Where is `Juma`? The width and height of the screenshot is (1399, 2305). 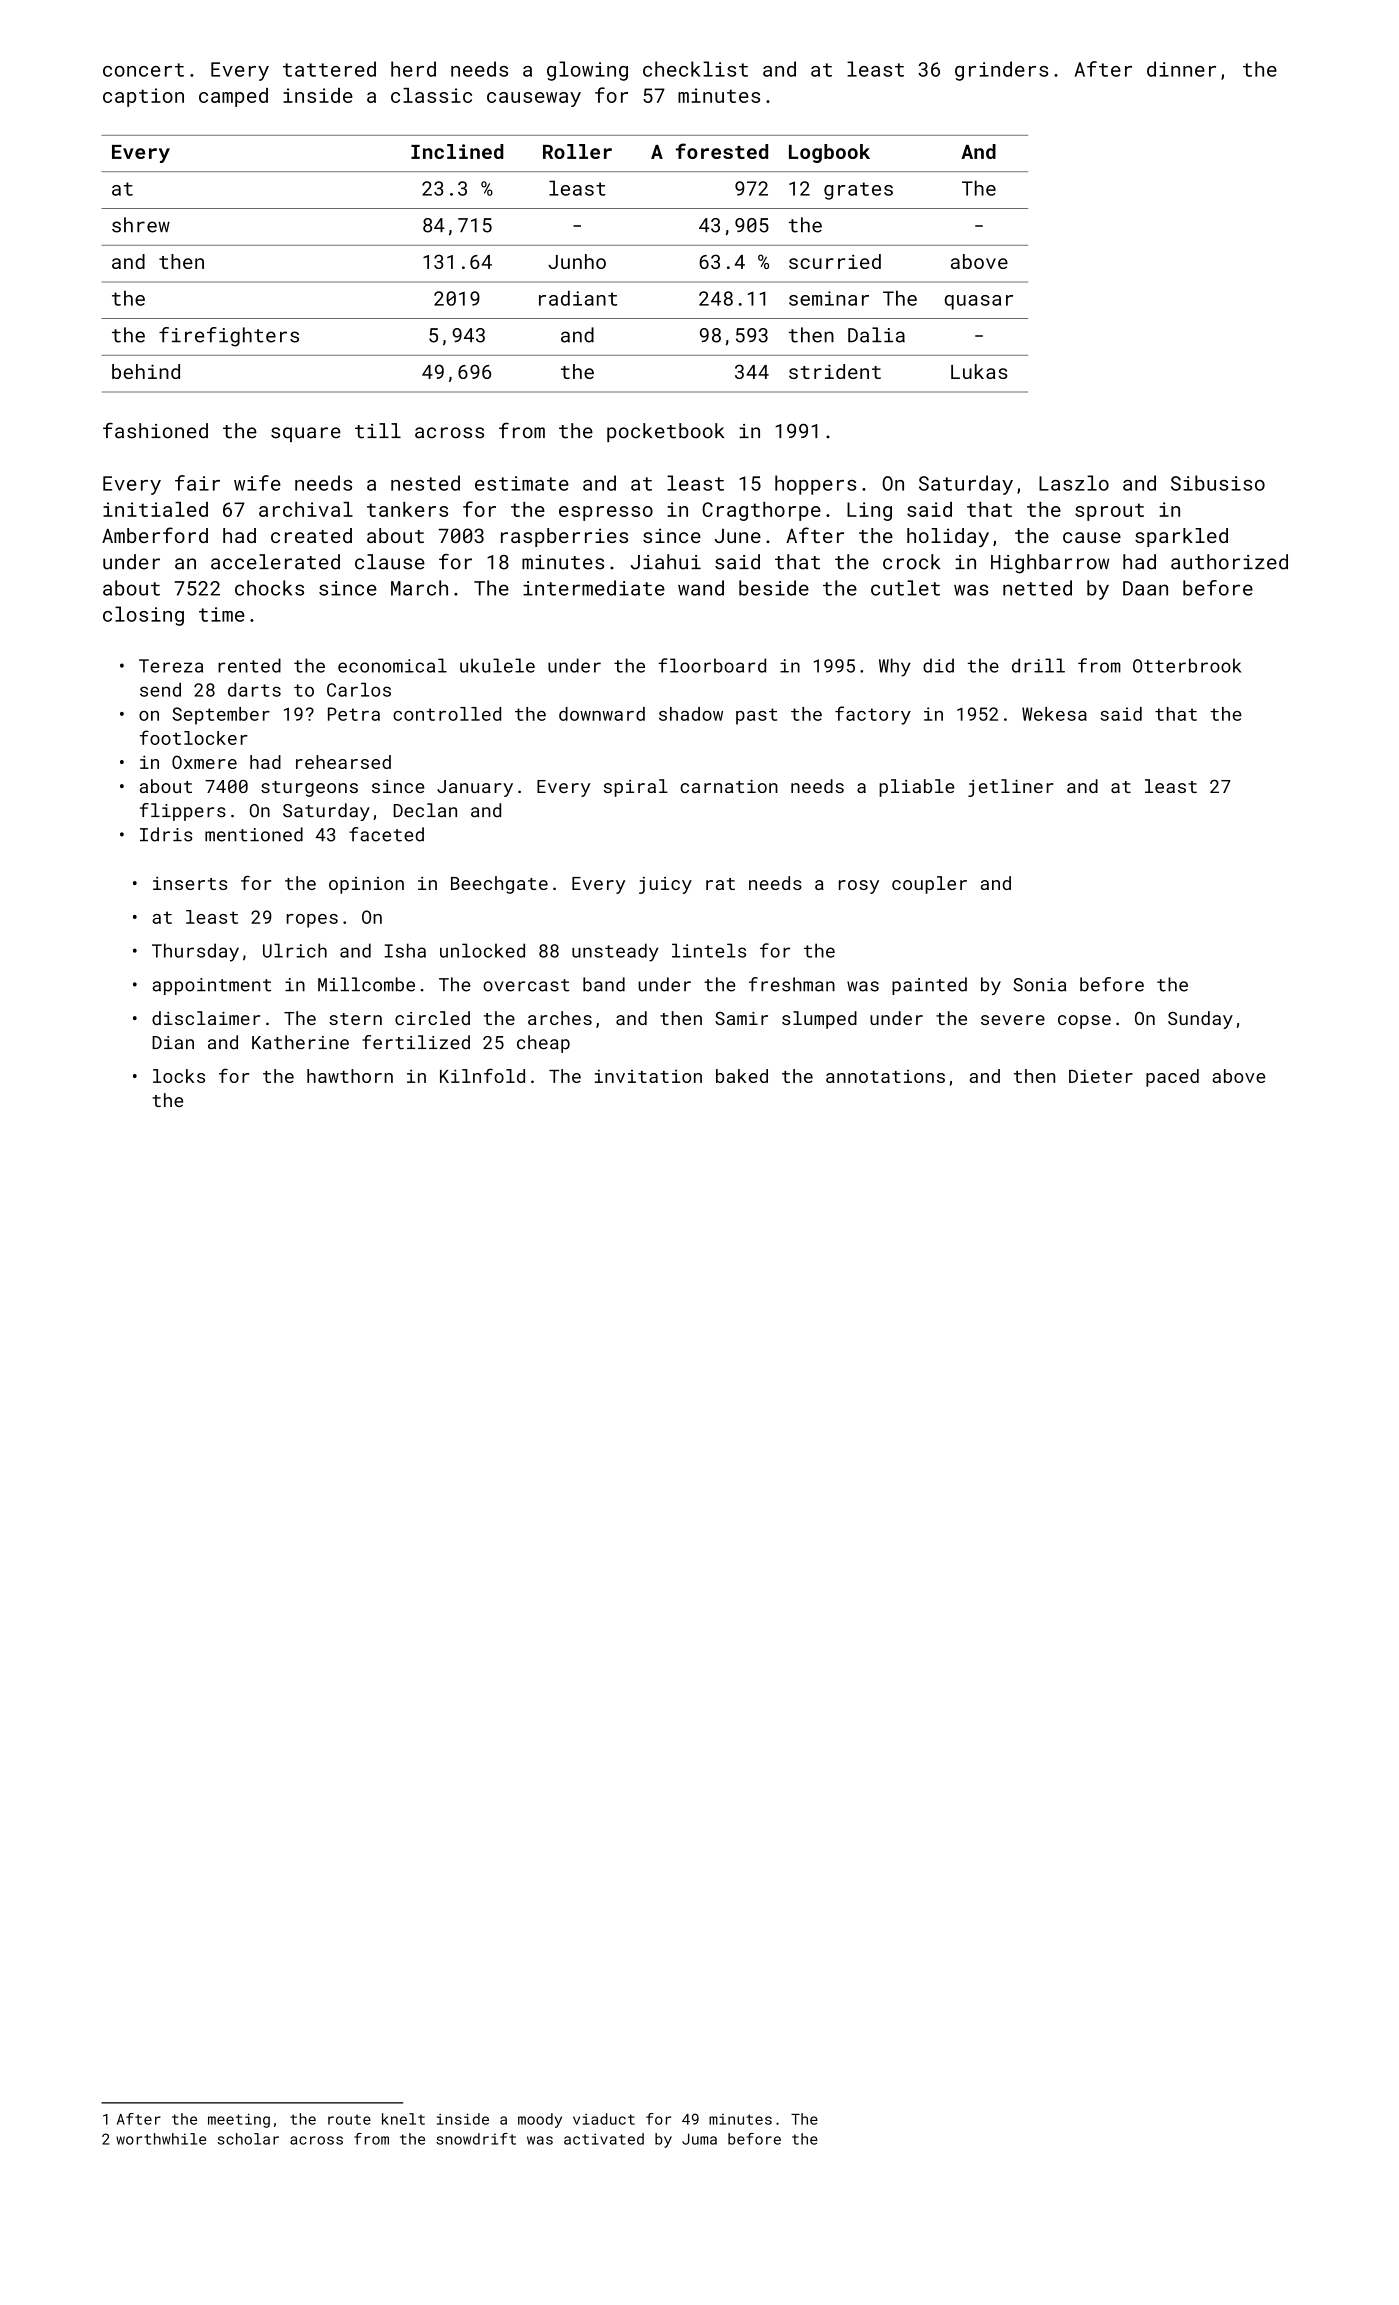 Juma is located at coordinates (699, 2139).
